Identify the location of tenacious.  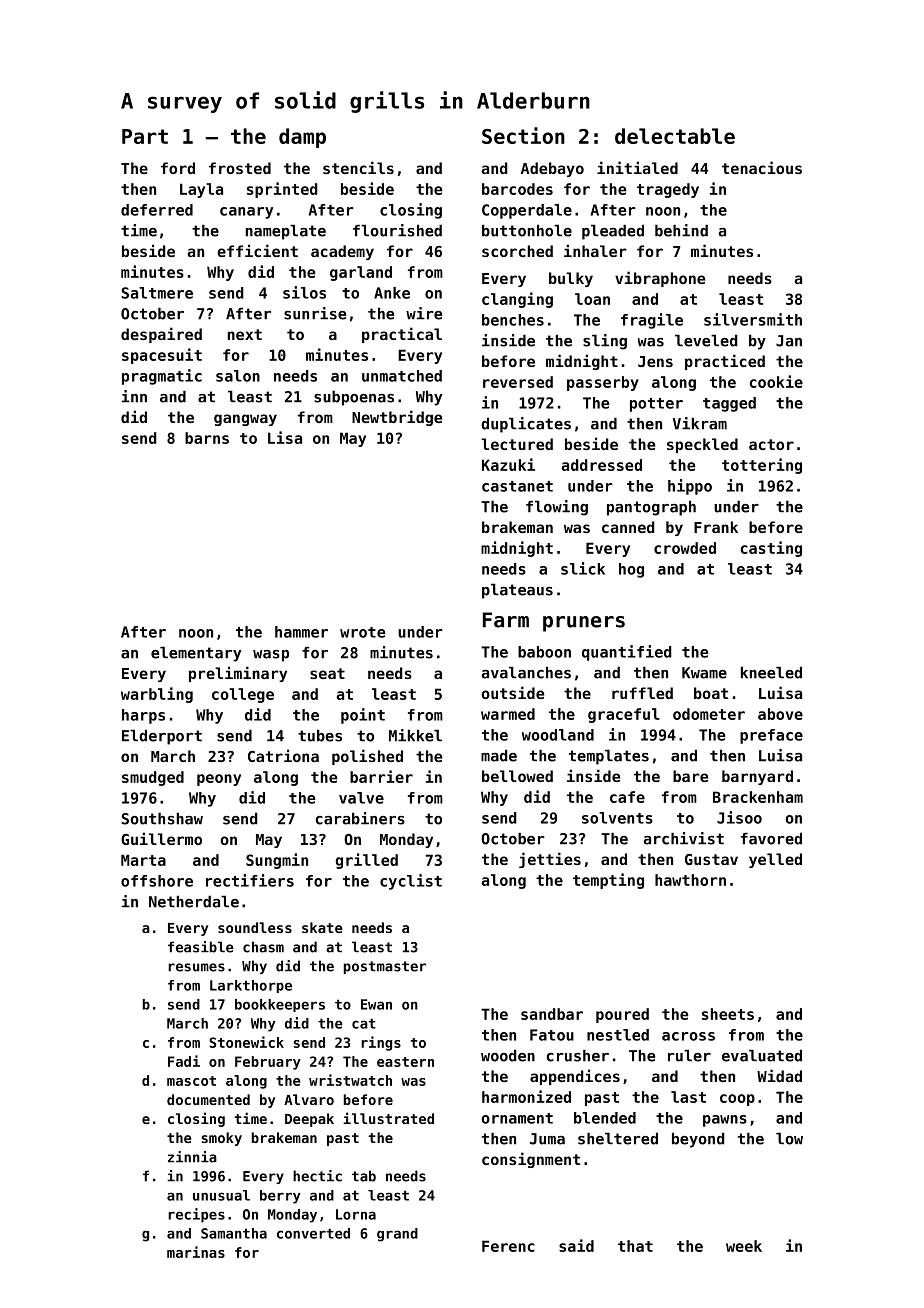
(762, 167).
